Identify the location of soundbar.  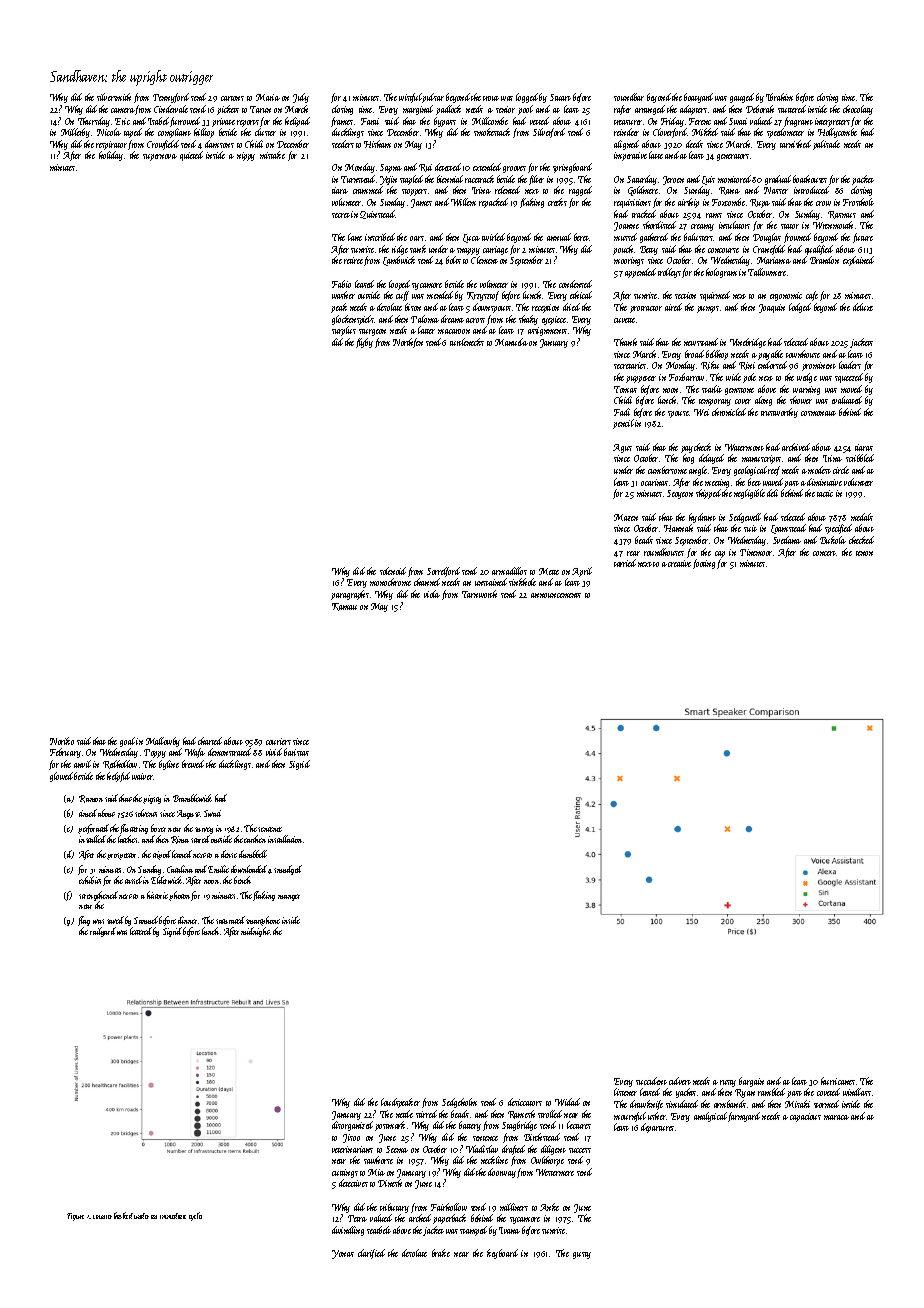
(629, 97).
